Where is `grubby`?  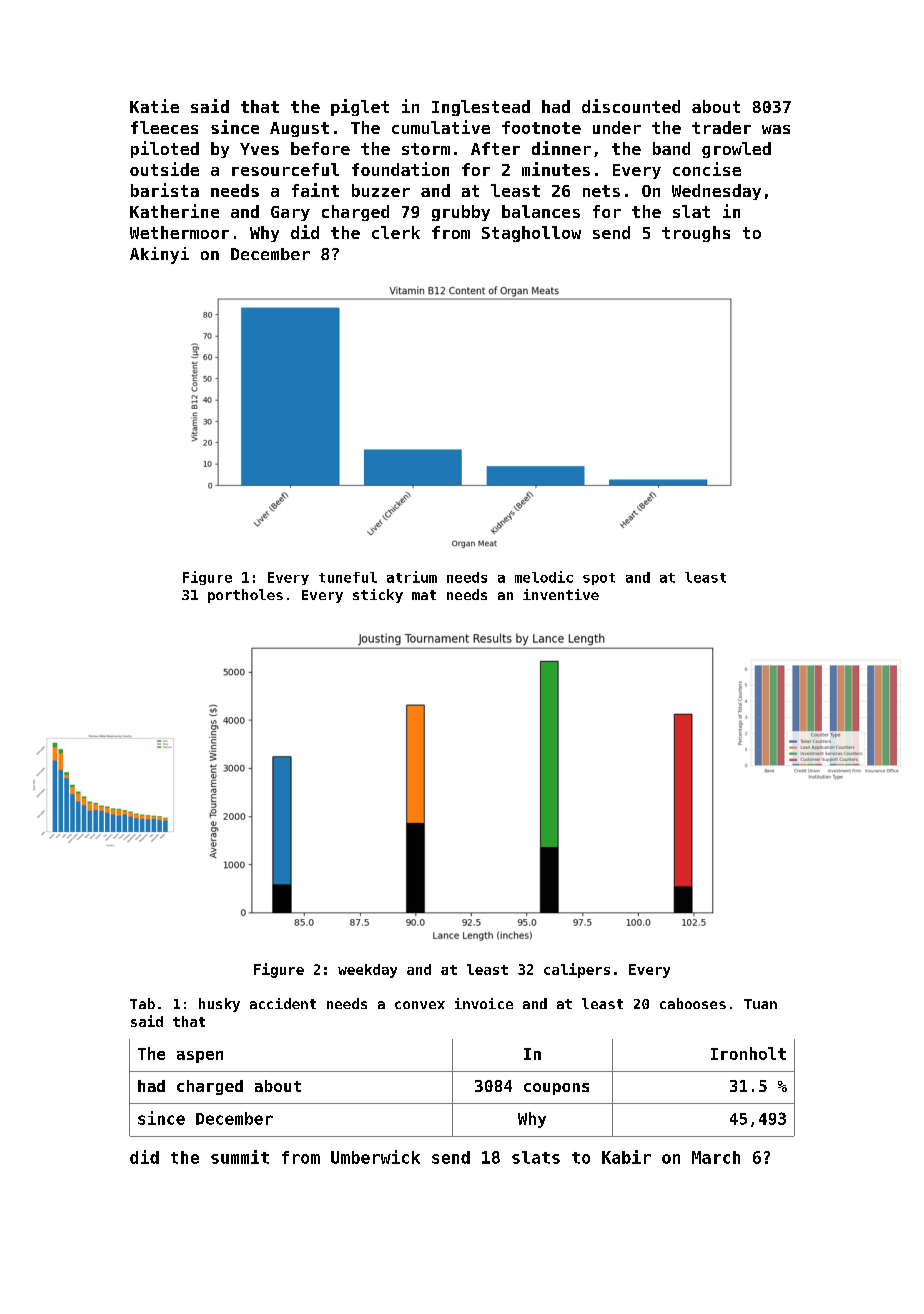 grubby is located at coordinates (461, 213).
